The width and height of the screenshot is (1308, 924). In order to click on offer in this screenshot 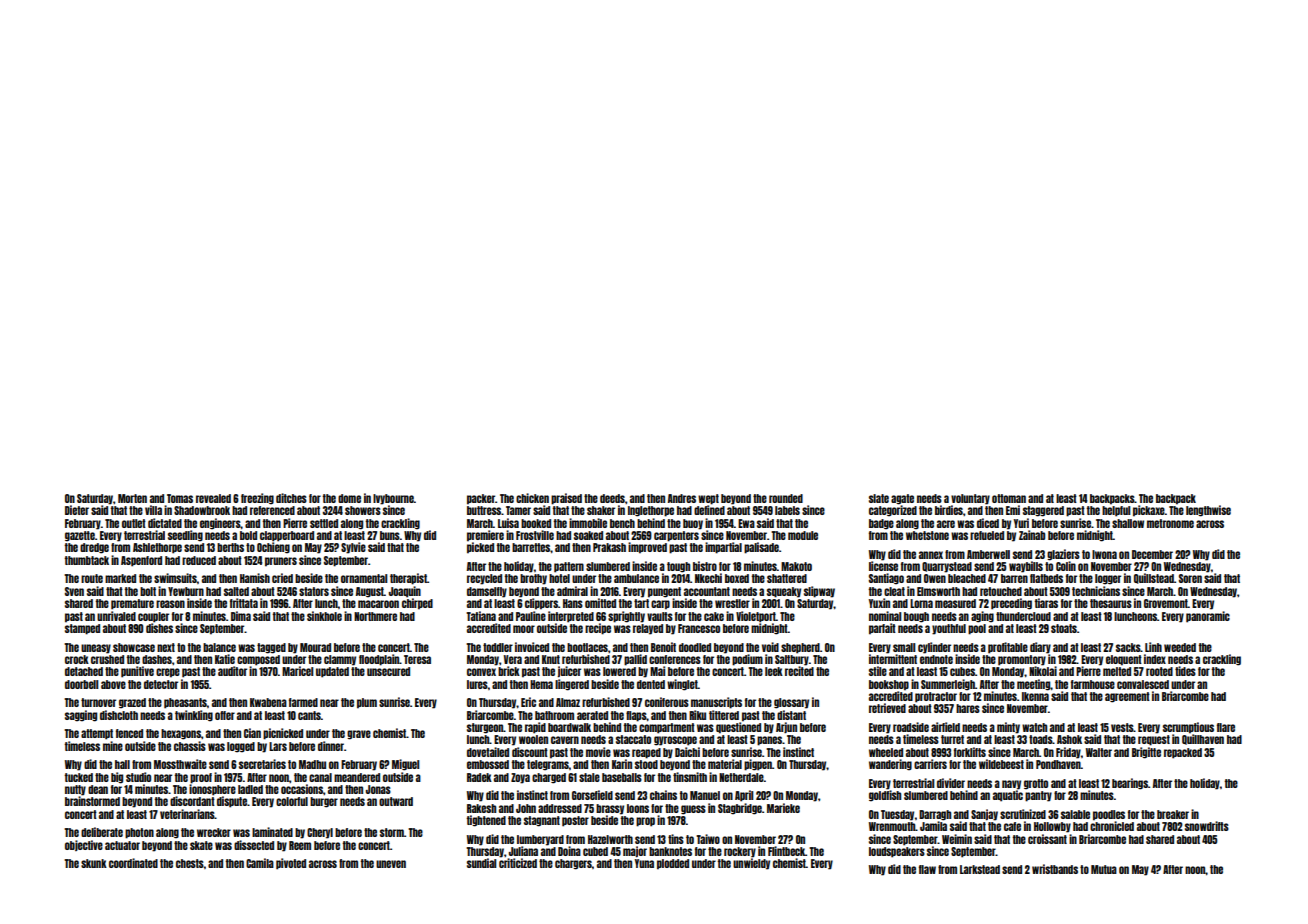, I will do `click(225, 715)`.
